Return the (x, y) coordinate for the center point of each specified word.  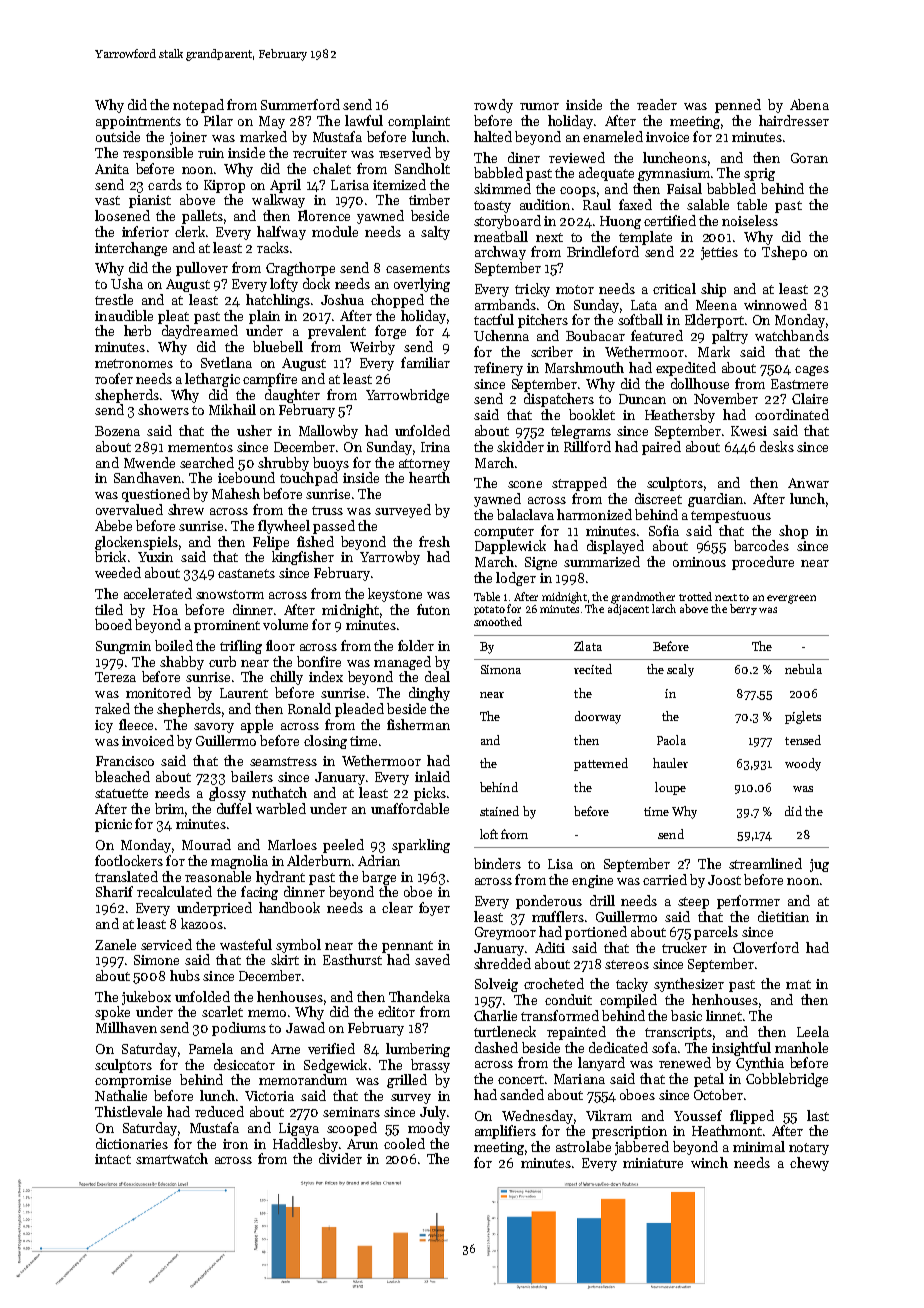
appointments (138, 122)
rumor (539, 106)
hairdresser (794, 120)
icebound (246, 477)
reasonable (218, 876)
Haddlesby (305, 1145)
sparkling (421, 846)
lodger (516, 579)
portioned (596, 933)
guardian (715, 500)
